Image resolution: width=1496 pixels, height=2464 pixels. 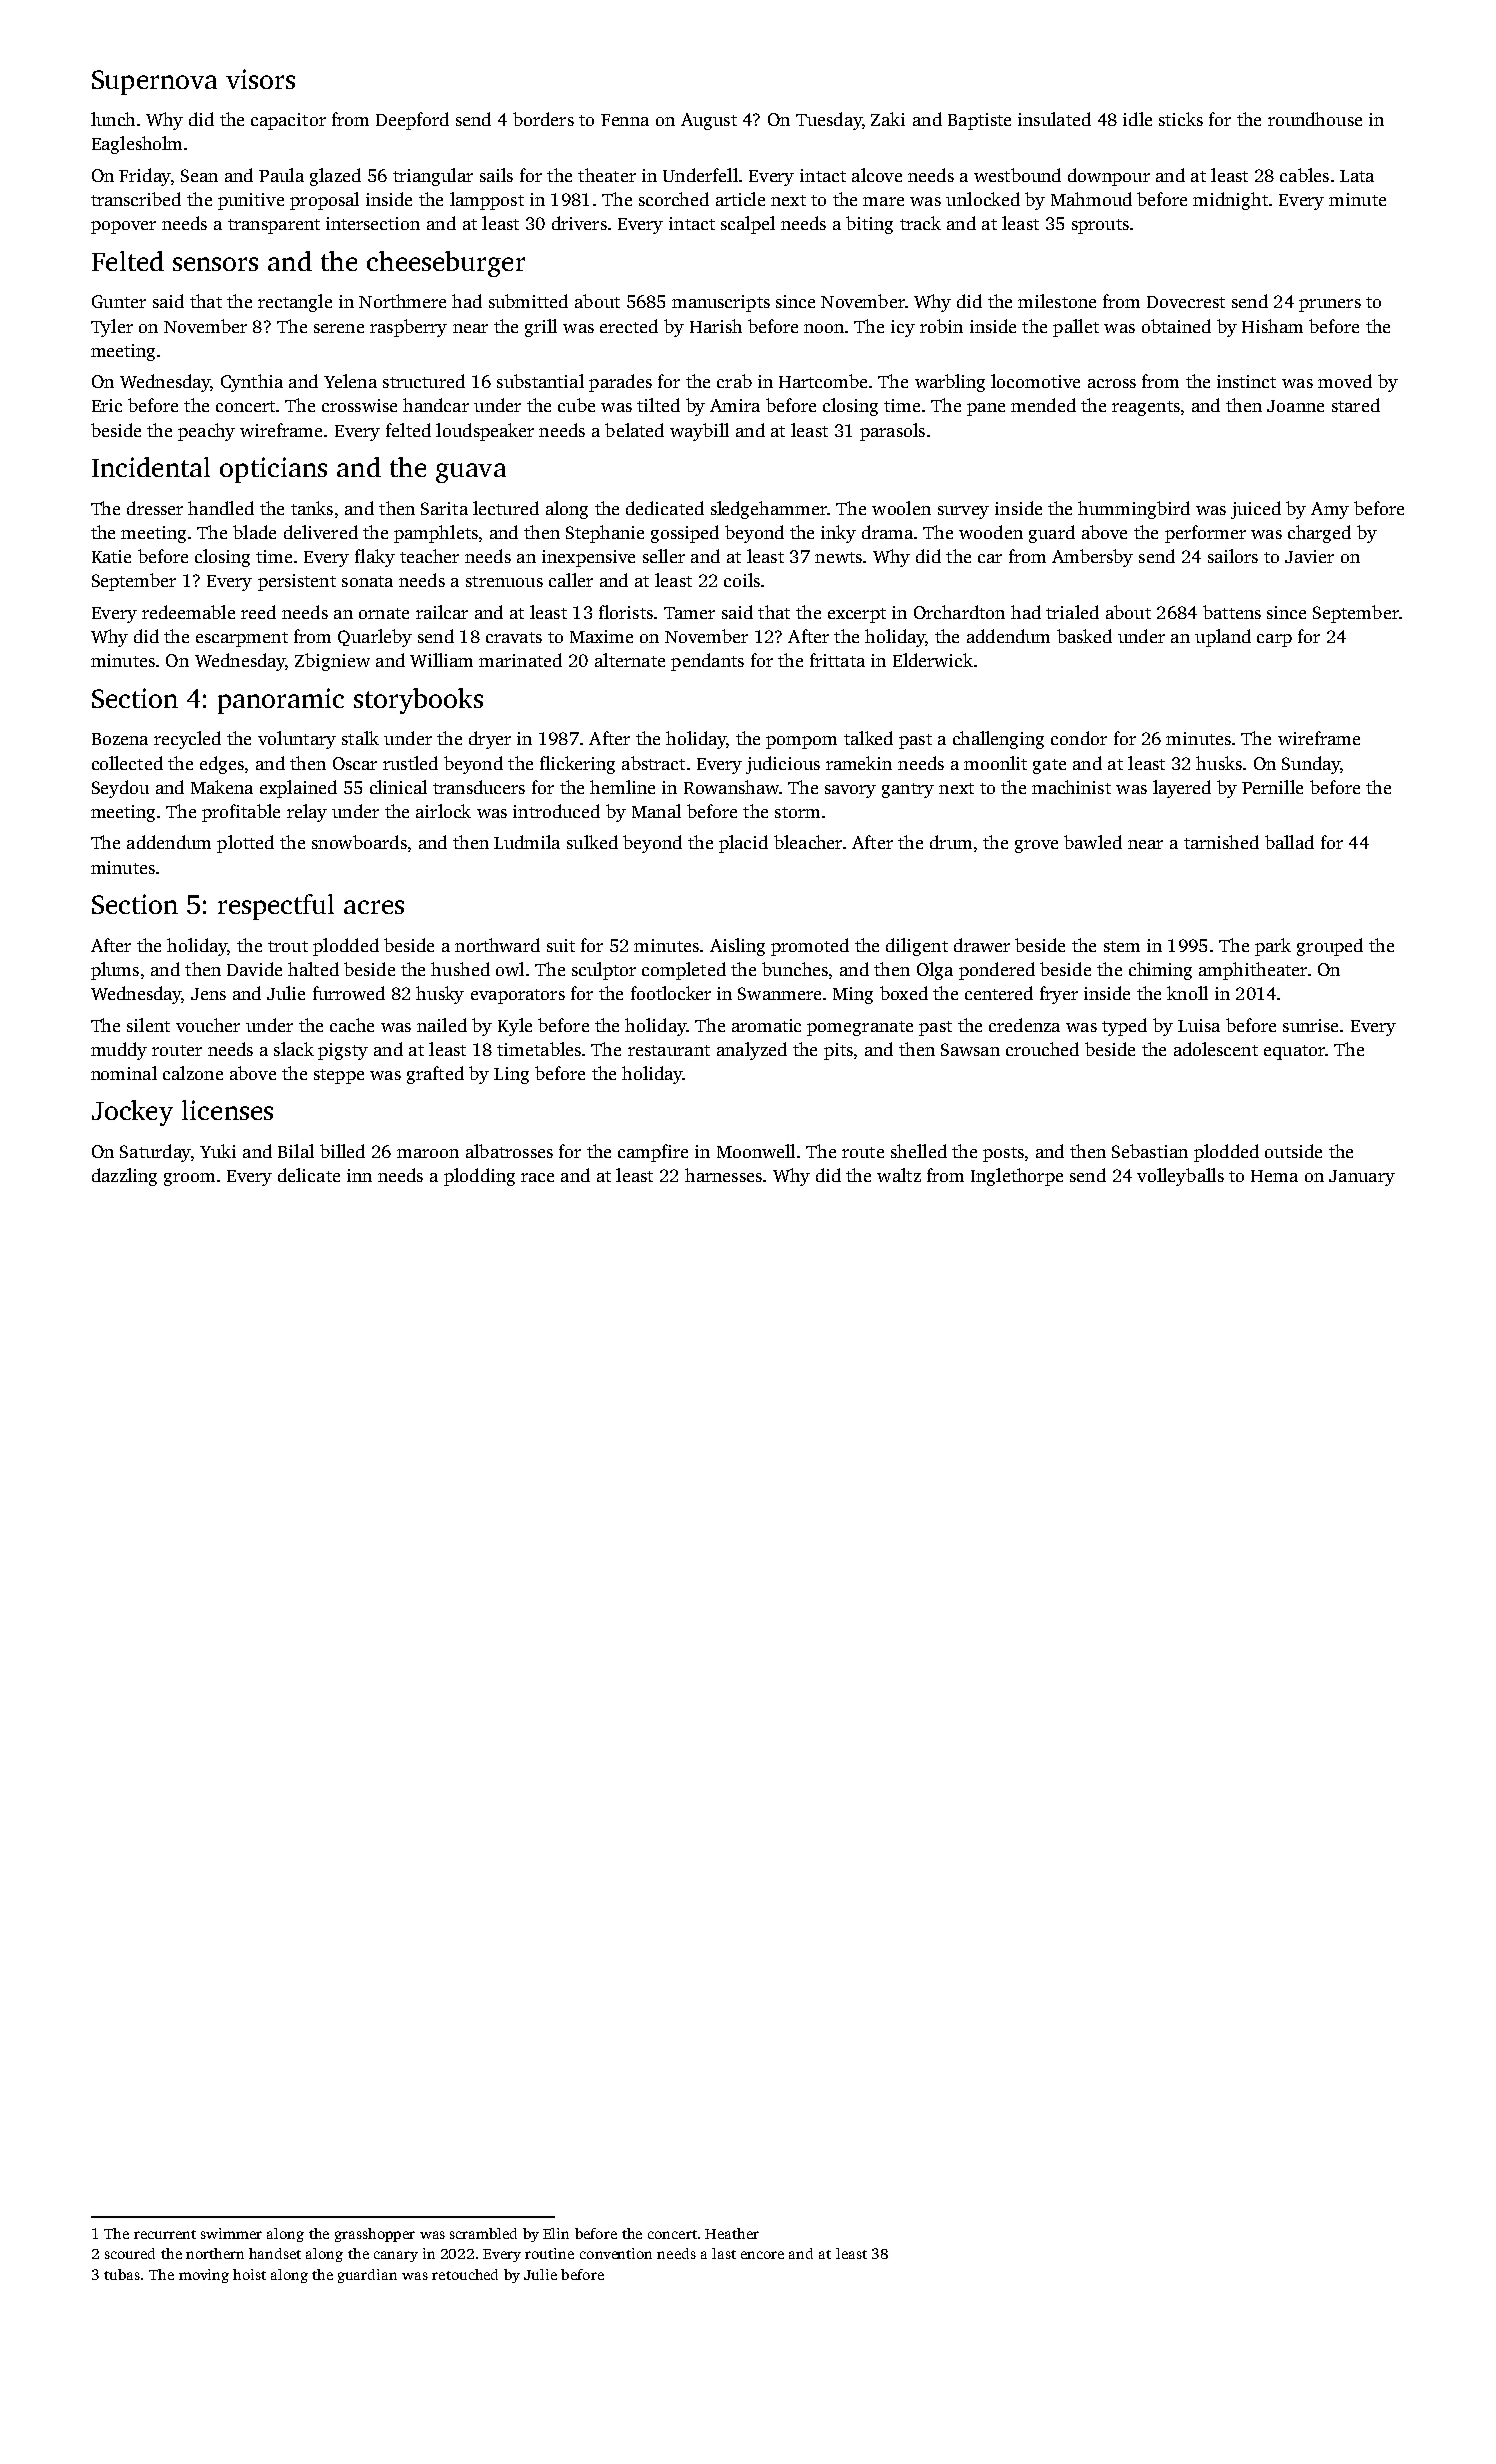 I want to click on encore, so click(x=762, y=2255).
